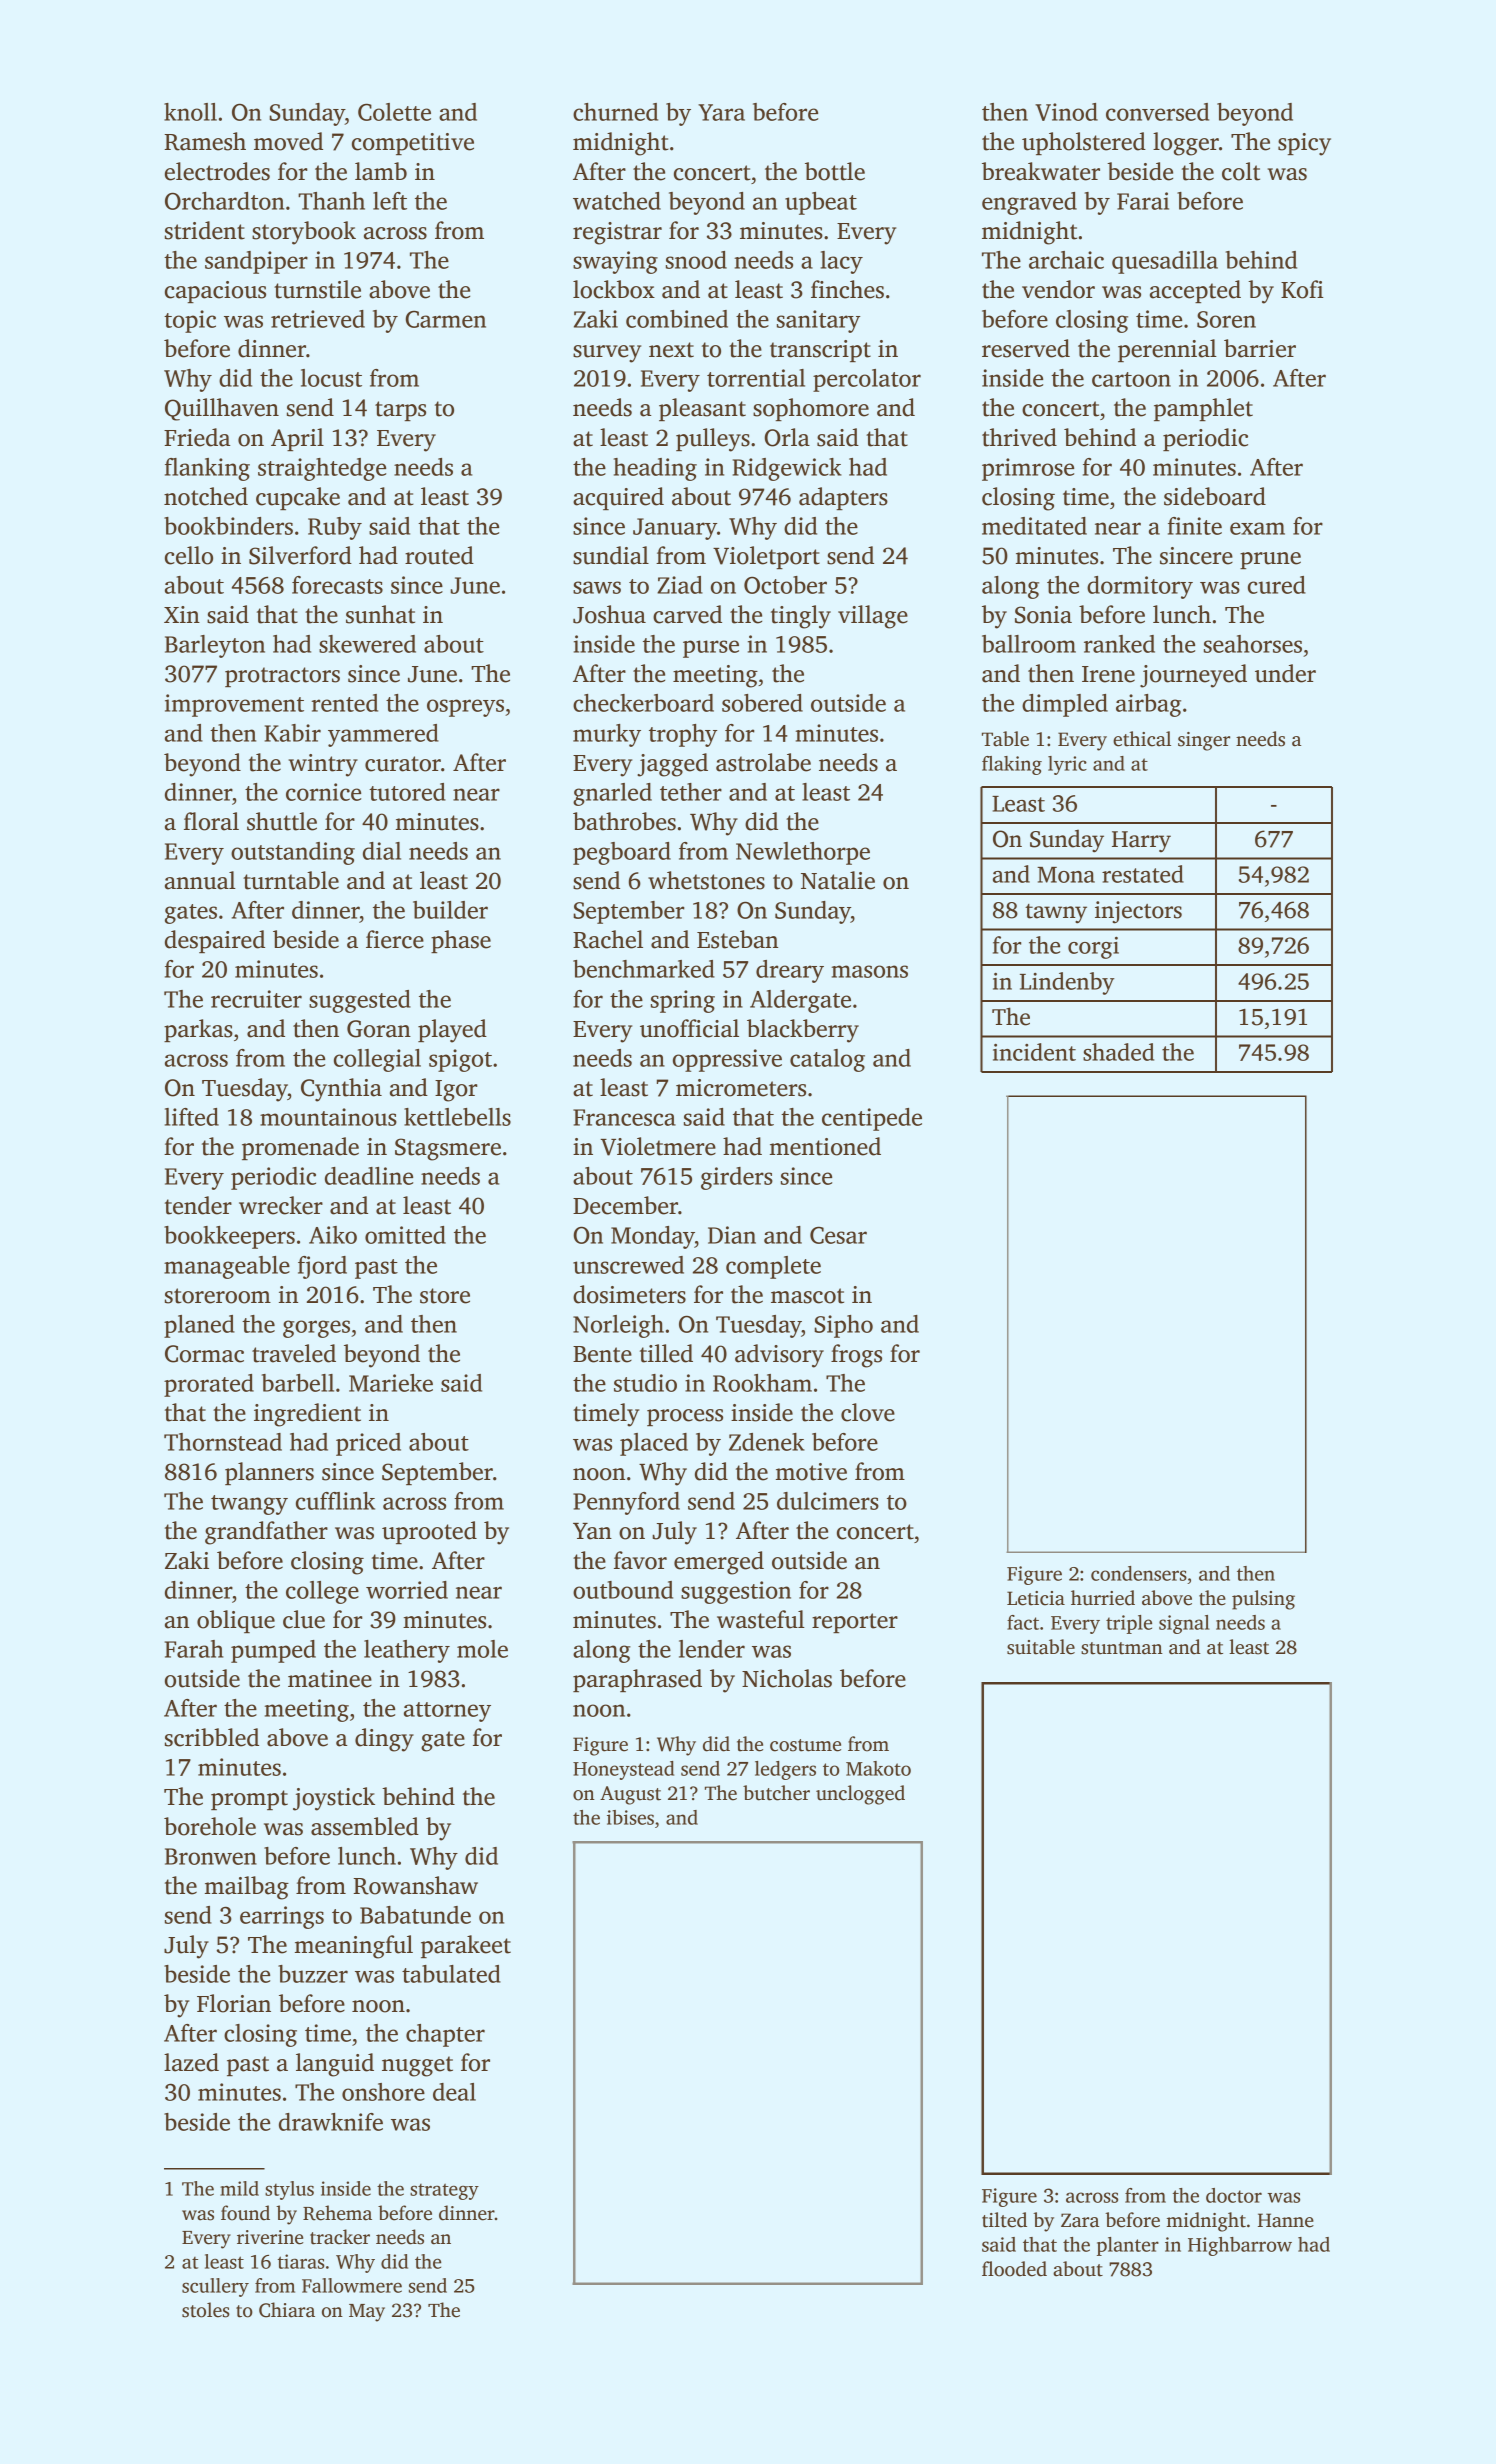 The width and height of the screenshot is (1496, 2464). I want to click on shaded, so click(1118, 1052).
